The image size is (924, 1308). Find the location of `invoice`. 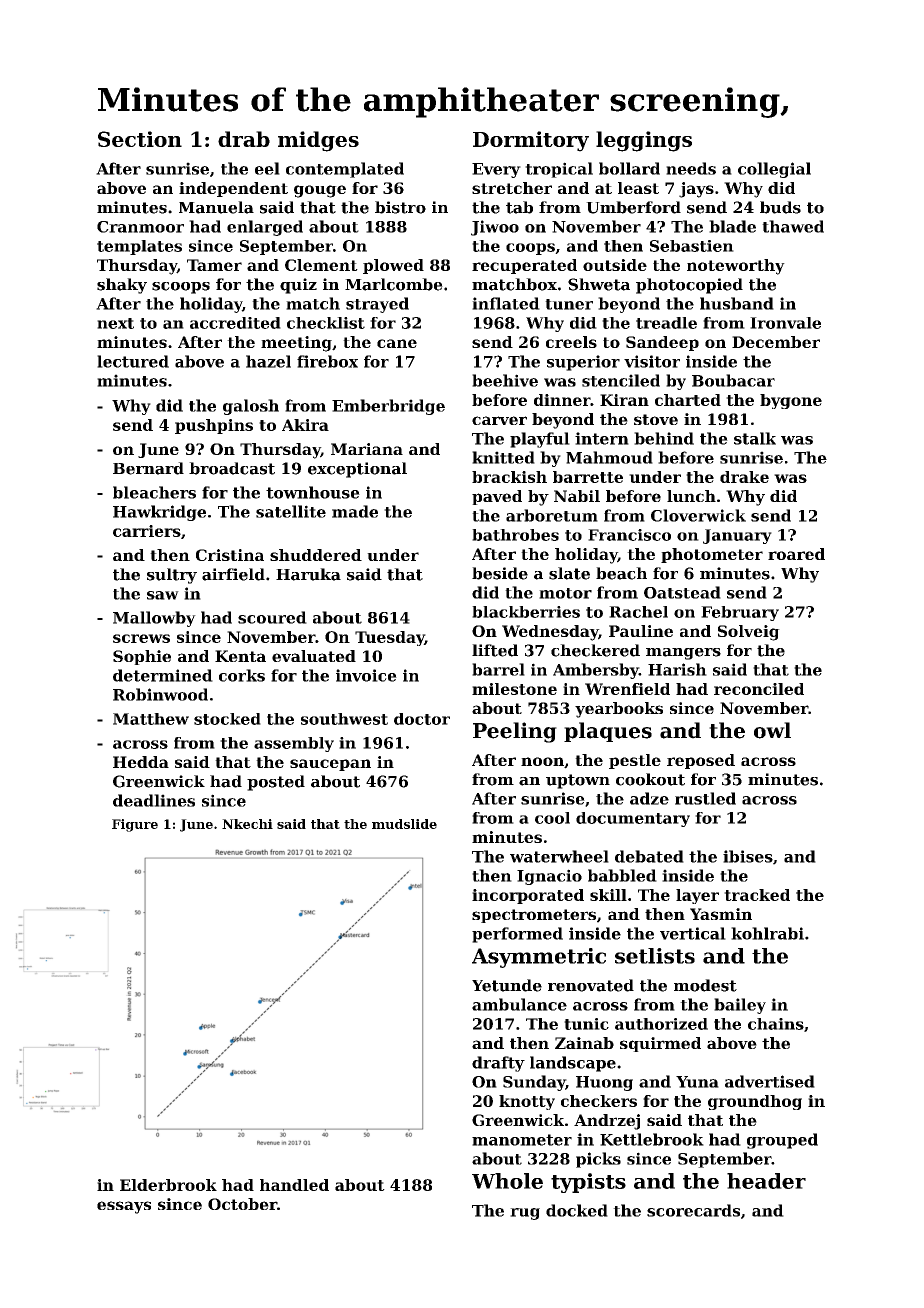

invoice is located at coordinates (366, 675).
